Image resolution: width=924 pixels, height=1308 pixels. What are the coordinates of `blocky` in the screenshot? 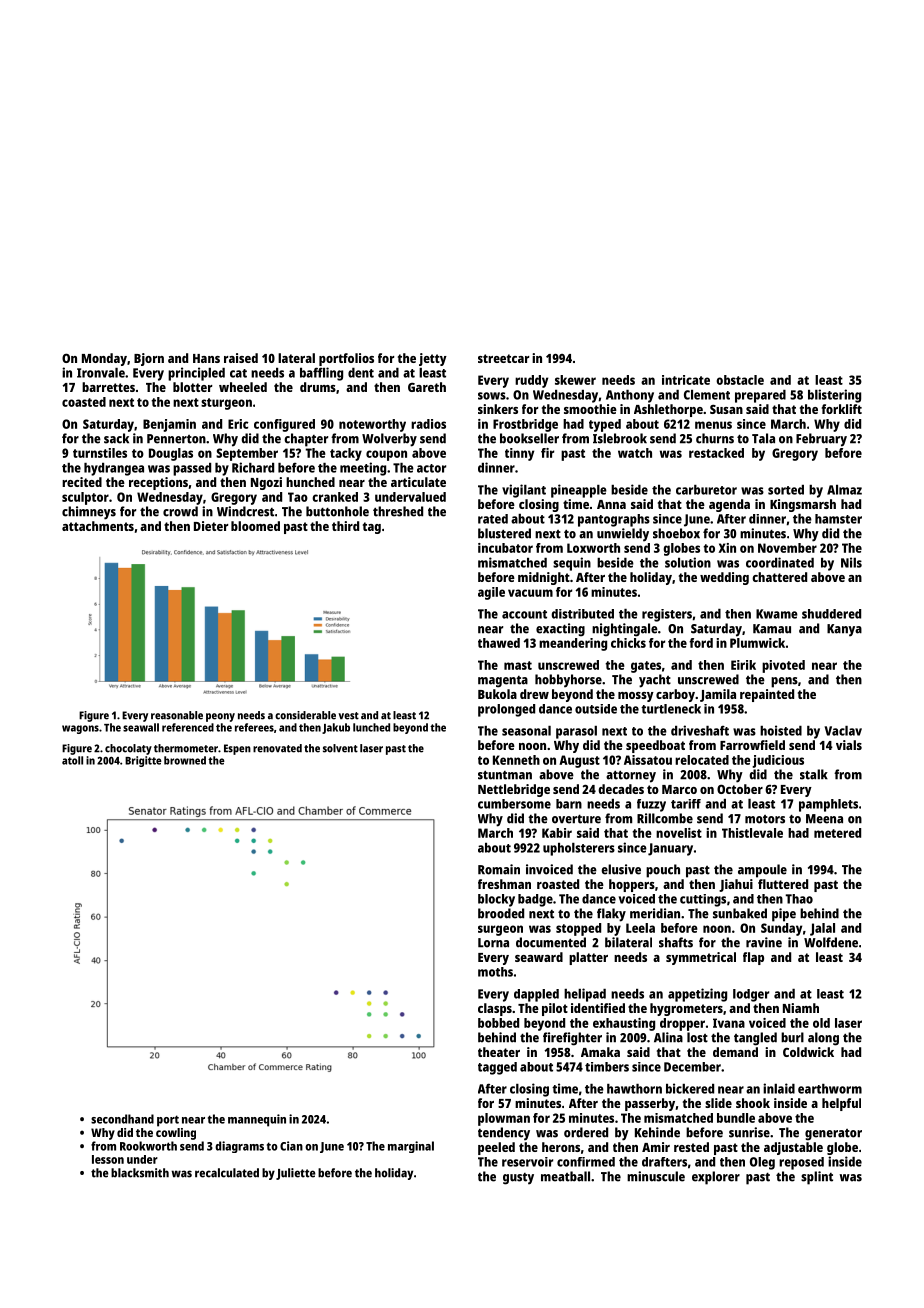 It's located at (496, 900).
